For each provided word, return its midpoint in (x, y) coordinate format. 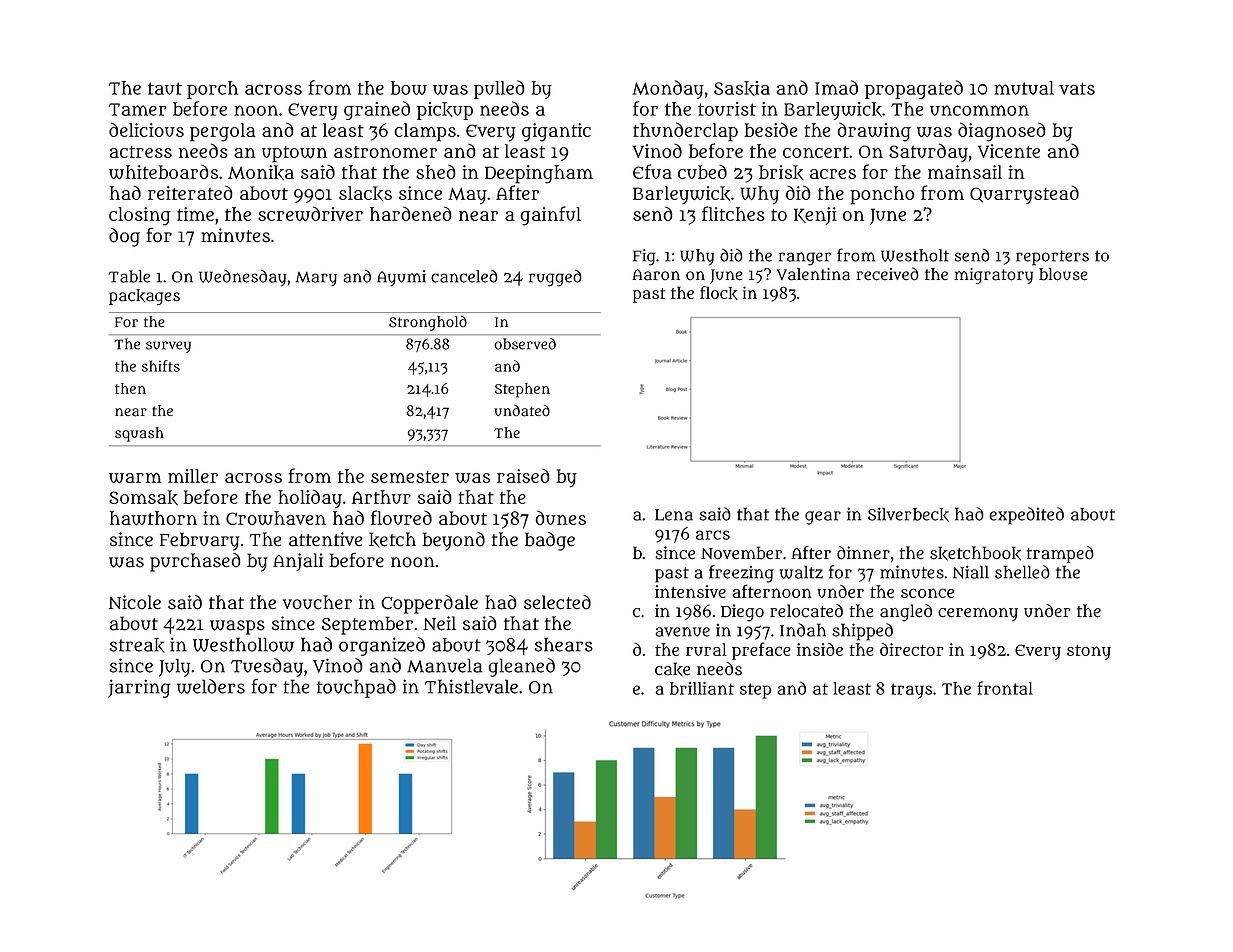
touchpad (356, 688)
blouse (1063, 274)
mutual (1024, 88)
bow (409, 88)
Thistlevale (471, 686)
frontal (1005, 688)
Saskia (742, 88)
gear (823, 518)
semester (410, 477)
